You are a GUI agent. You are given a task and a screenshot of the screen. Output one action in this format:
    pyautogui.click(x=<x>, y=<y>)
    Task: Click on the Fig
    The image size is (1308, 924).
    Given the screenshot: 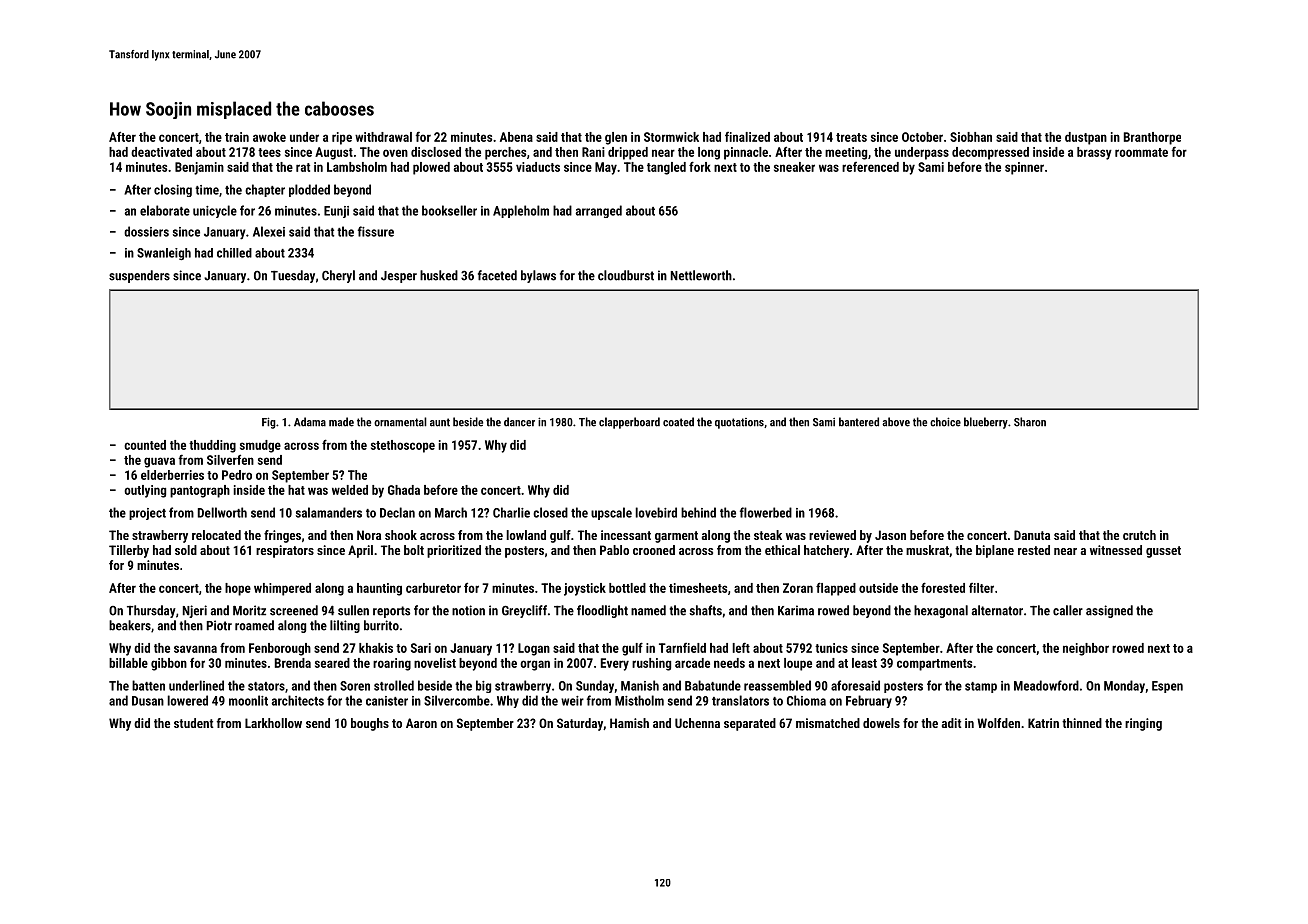 What is the action you would take?
    pyautogui.click(x=269, y=423)
